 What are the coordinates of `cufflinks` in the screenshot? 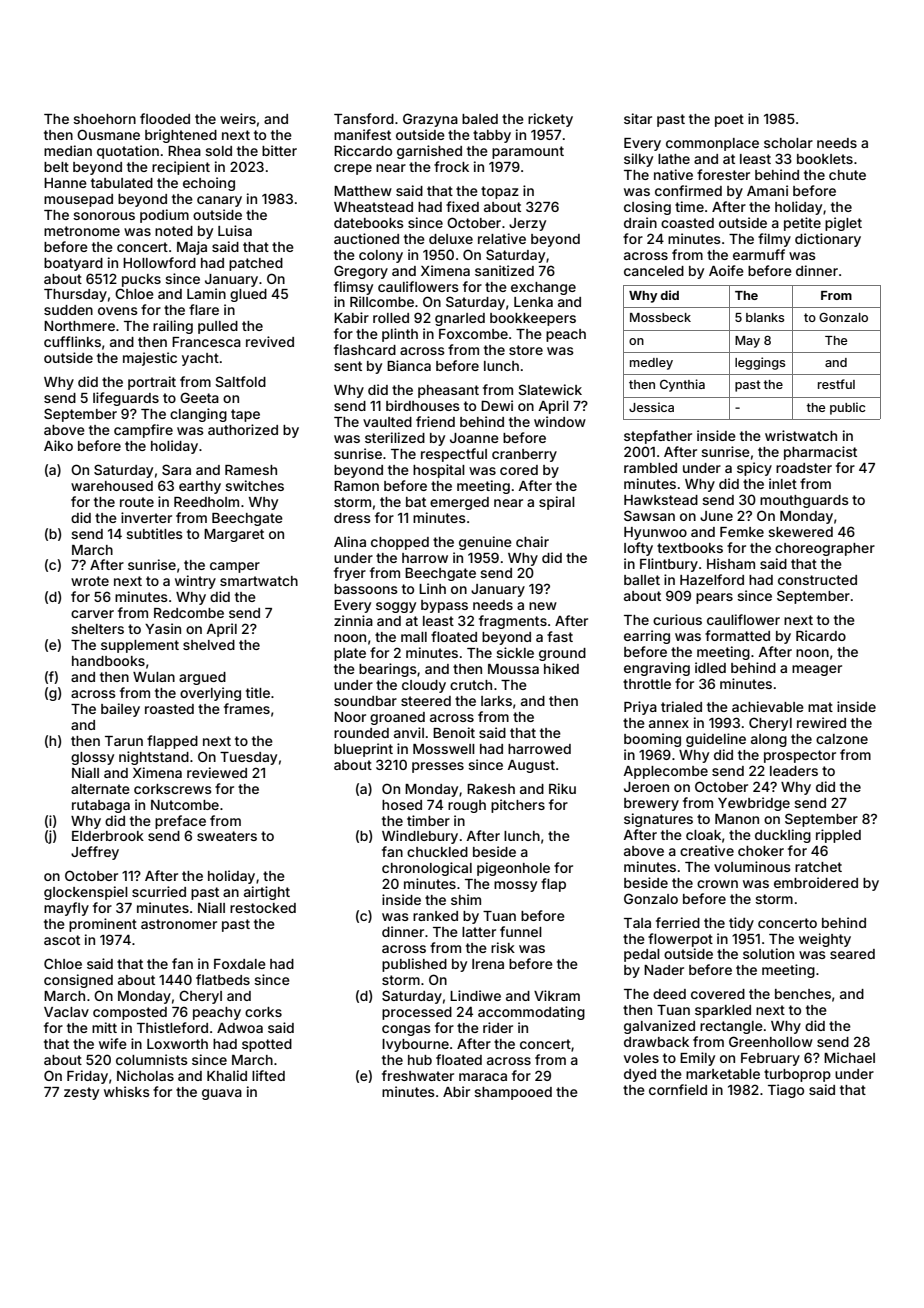 It's located at (72, 341).
